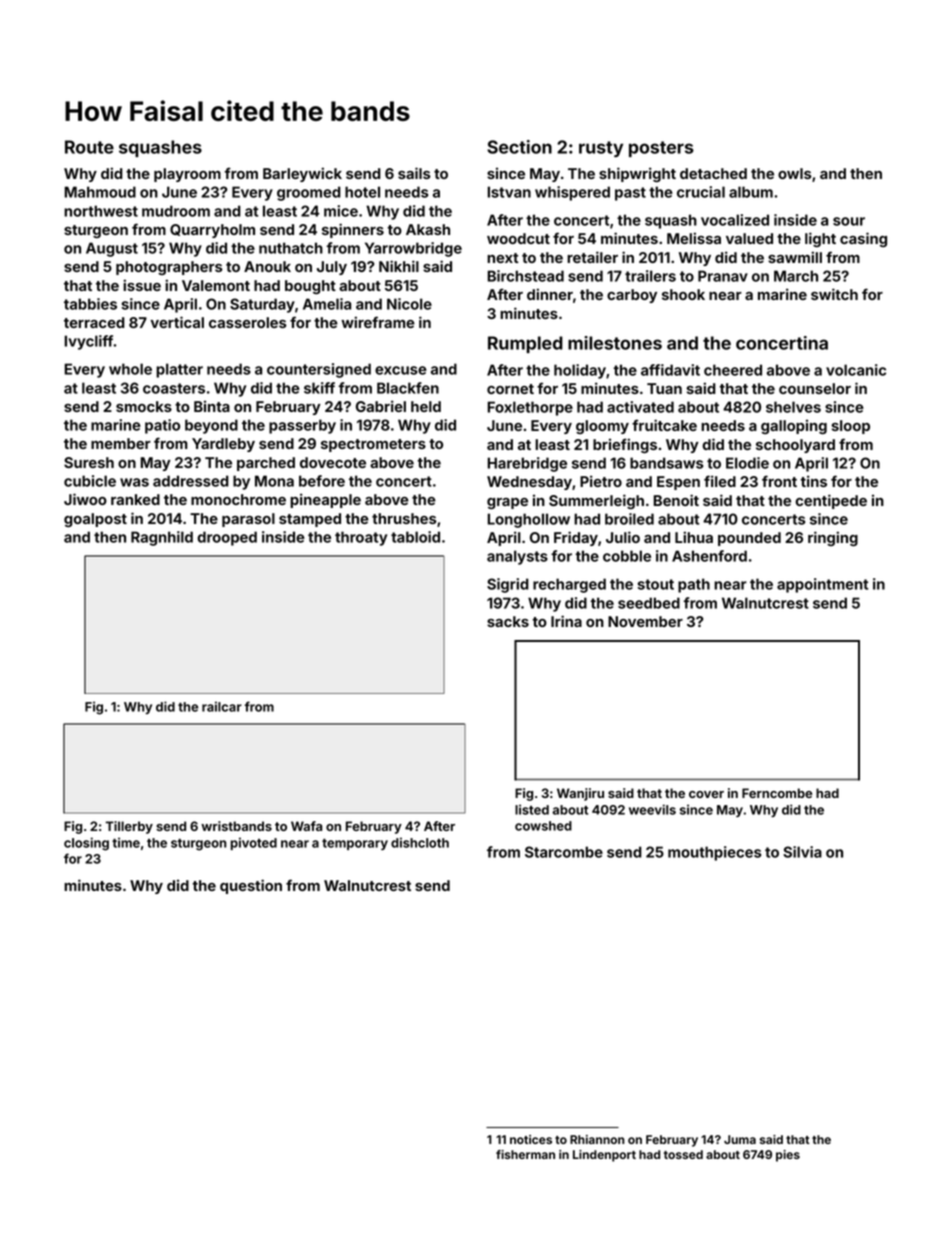 Image resolution: width=952 pixels, height=1233 pixels. Describe the element at coordinates (831, 501) in the page. I see `centipede` at that location.
